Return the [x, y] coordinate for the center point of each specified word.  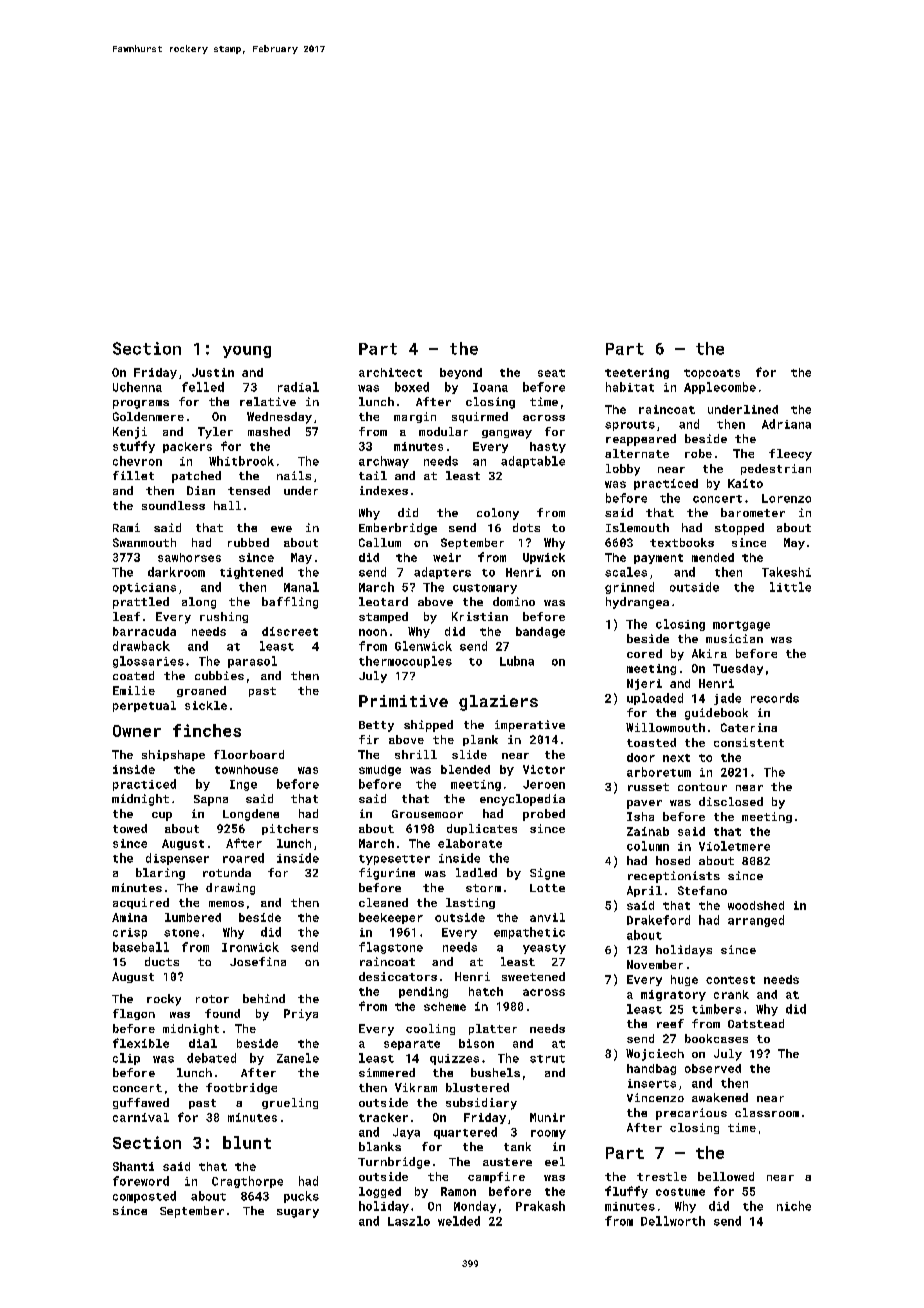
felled [203, 387]
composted [144, 1197]
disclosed [731, 801]
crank [731, 994]
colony [498, 514]
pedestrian [776, 469]
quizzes [454, 1059]
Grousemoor [427, 814]
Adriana [786, 424]
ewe [281, 529]
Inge [243, 785]
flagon [134, 1014]
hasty [548, 447]
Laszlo [409, 1221]
